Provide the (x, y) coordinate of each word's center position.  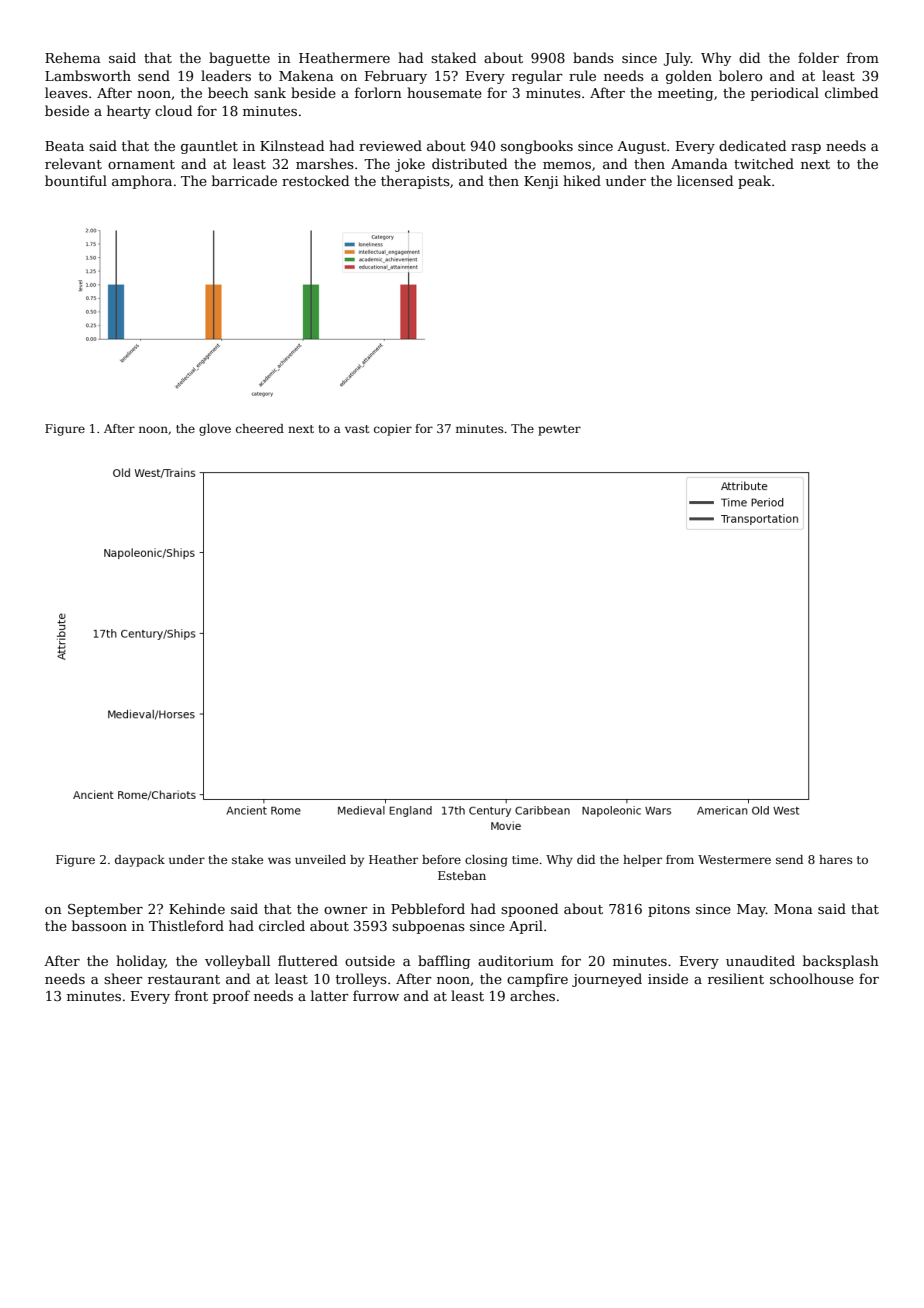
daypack (140, 861)
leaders (226, 75)
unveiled (320, 859)
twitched (764, 163)
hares (835, 859)
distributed (469, 163)
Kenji (541, 182)
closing (486, 861)
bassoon (99, 925)
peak (754, 182)
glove (215, 430)
